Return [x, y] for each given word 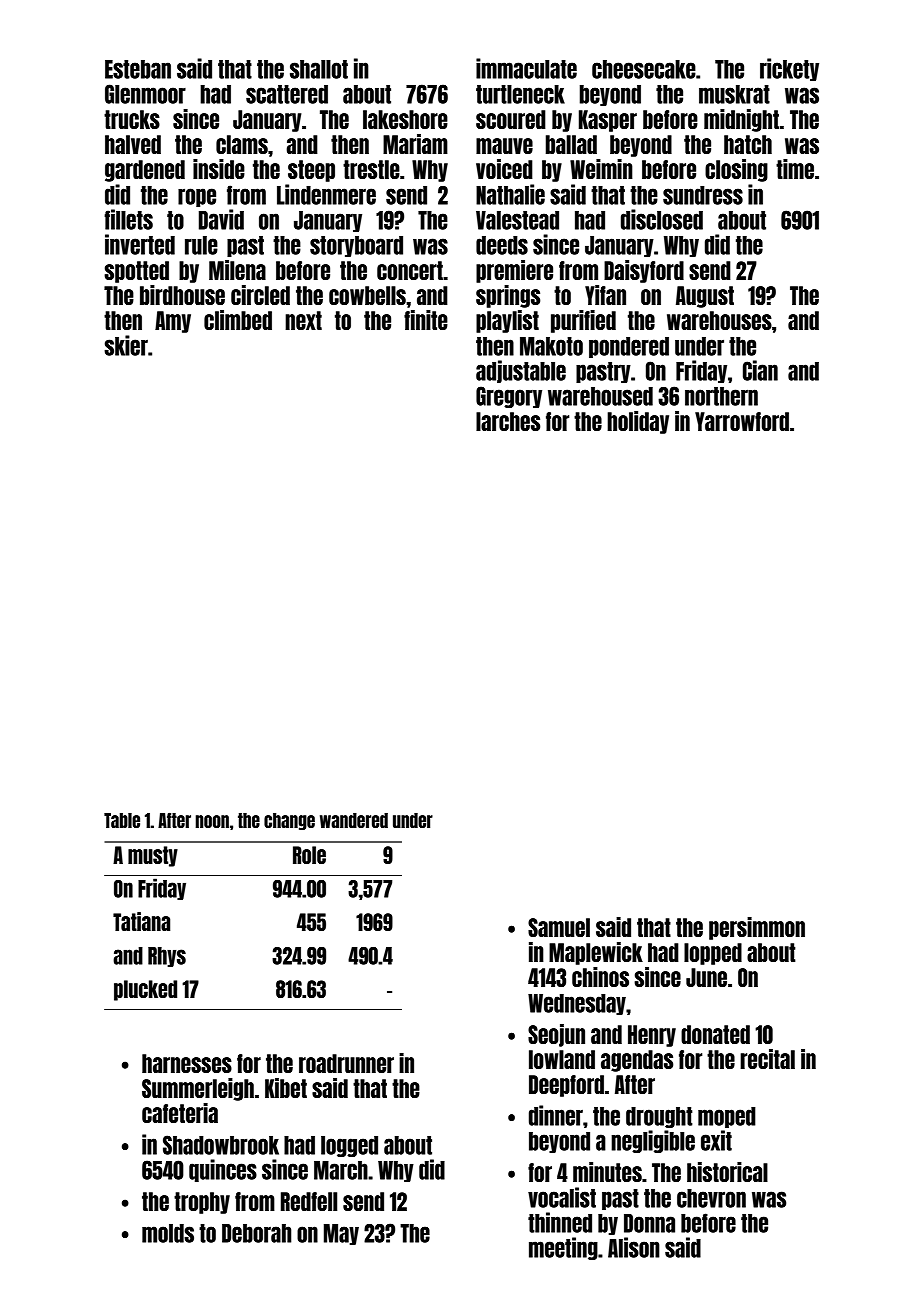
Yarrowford [742, 421]
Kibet [286, 1088]
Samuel [559, 927]
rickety [789, 69]
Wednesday [577, 1004]
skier [126, 345]
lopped [713, 954]
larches [508, 421]
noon [212, 821]
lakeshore [405, 119]
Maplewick [596, 953]
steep [311, 171]
